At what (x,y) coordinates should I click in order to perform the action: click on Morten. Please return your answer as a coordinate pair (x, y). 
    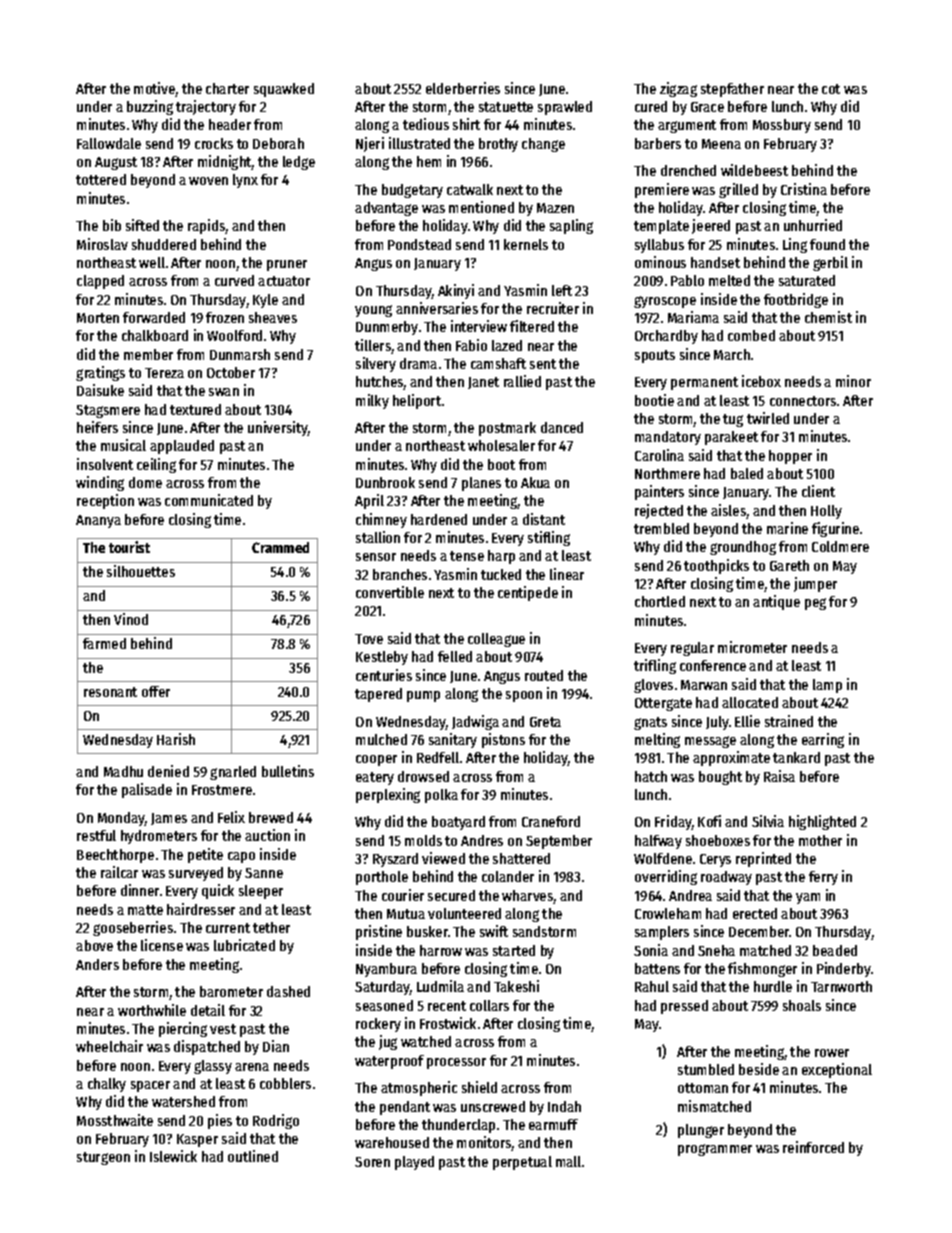
    Looking at the image, I should click on (98, 318).
